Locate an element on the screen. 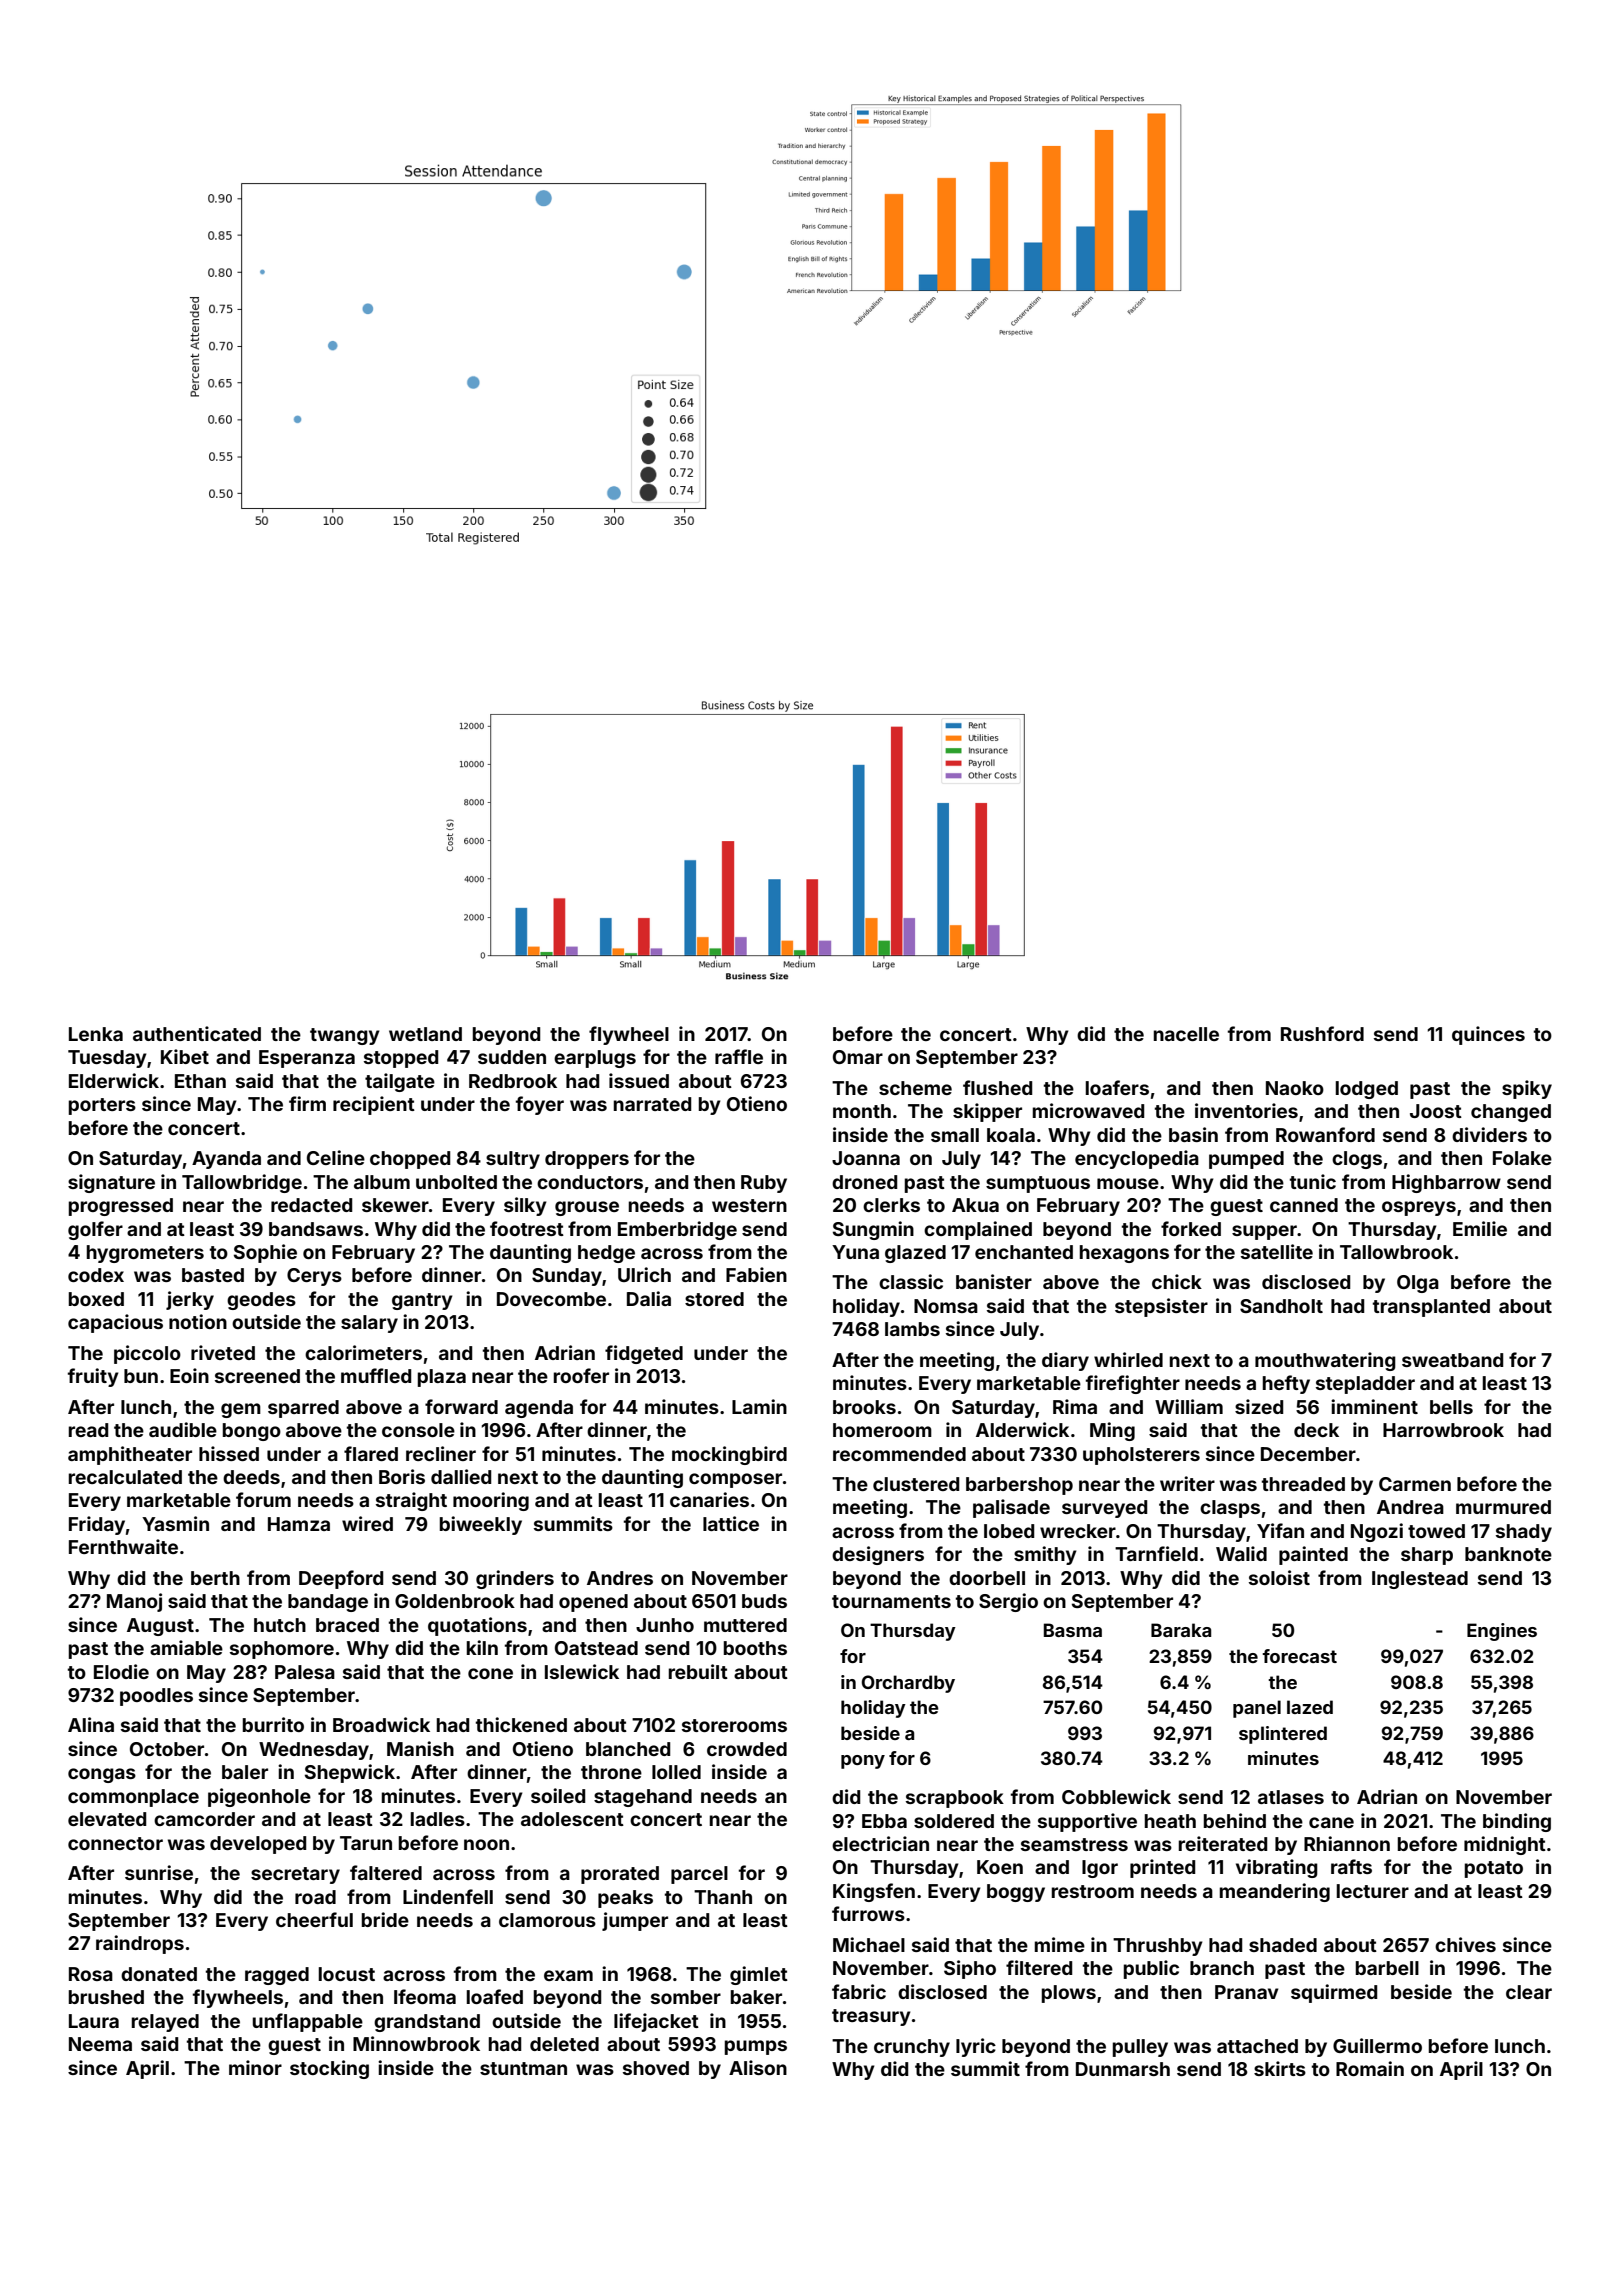 The image size is (1620, 2292). clasps is located at coordinates (1230, 1509).
